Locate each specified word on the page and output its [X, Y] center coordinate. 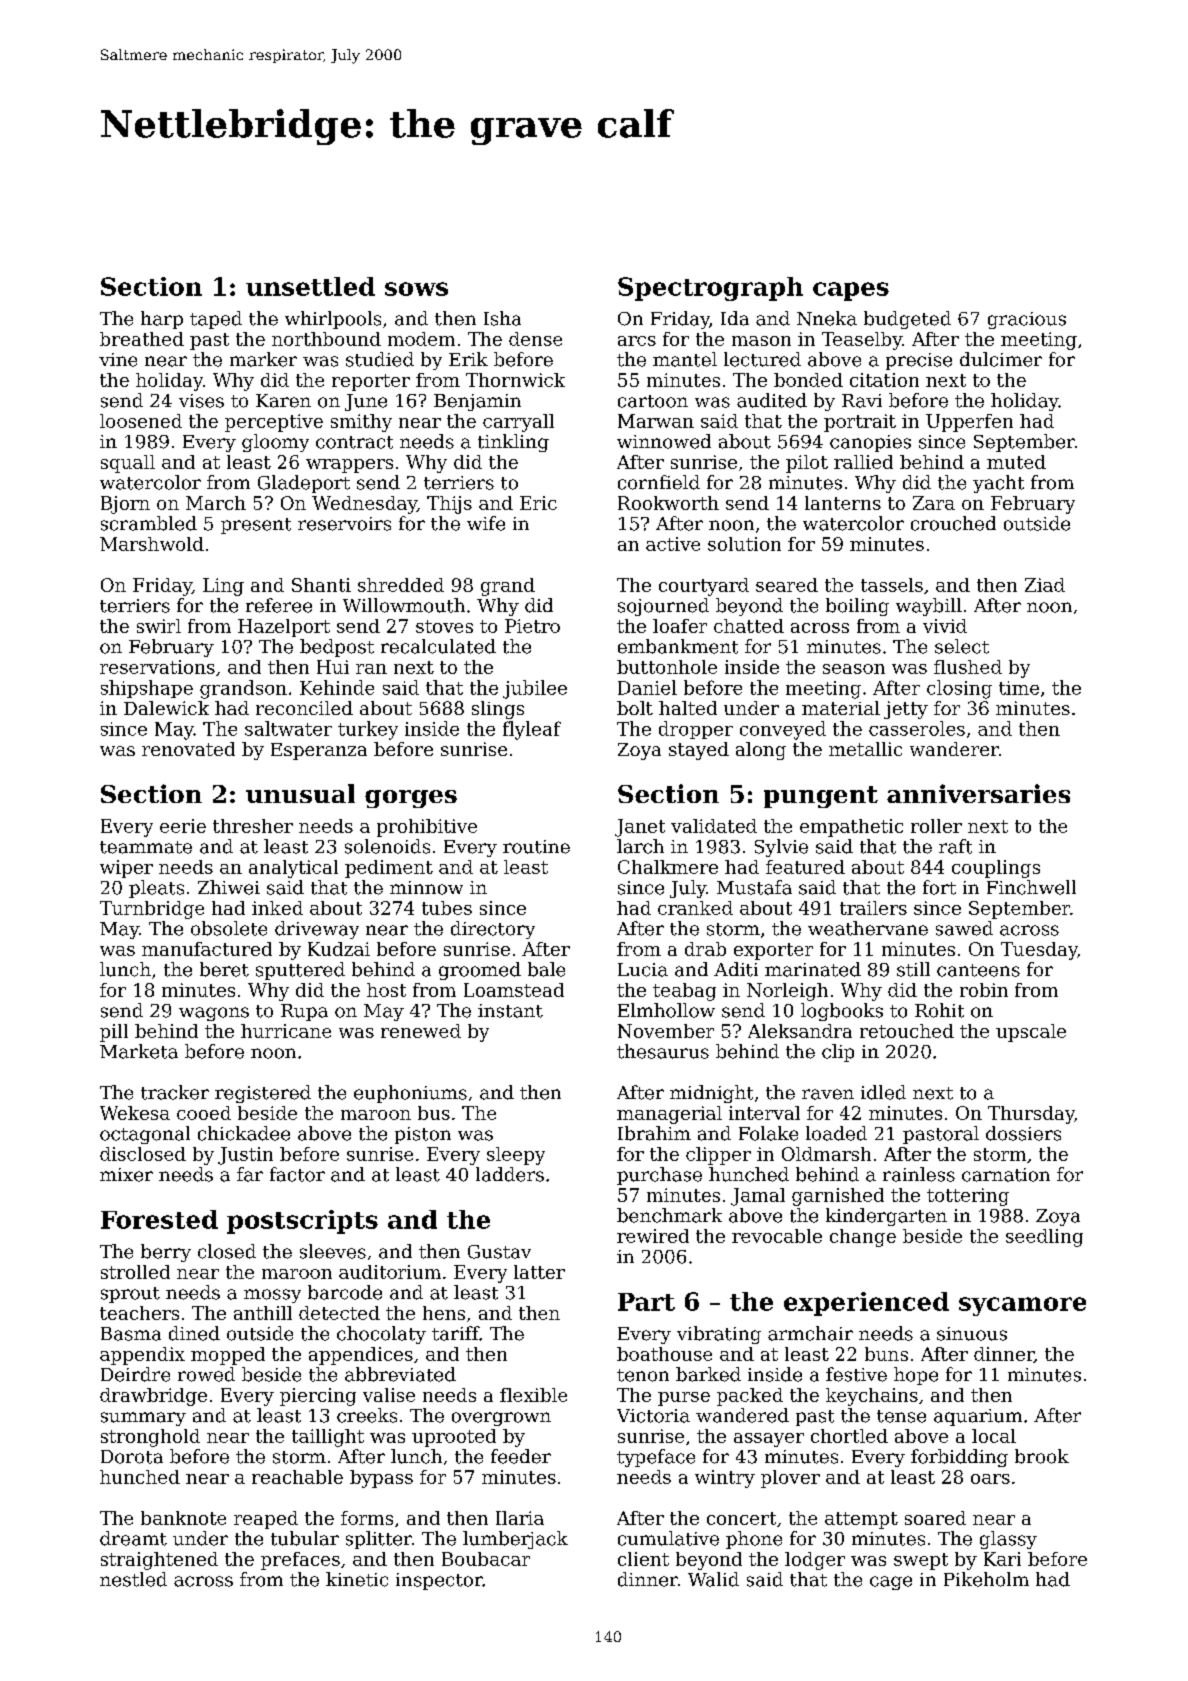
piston [423, 1135]
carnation [1006, 1175]
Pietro [532, 626]
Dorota [132, 1457]
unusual [300, 793]
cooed [204, 1113]
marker [263, 359]
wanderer [954, 749]
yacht [998, 484]
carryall [518, 423]
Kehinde [337, 687]
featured [805, 867]
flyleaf [532, 730]
